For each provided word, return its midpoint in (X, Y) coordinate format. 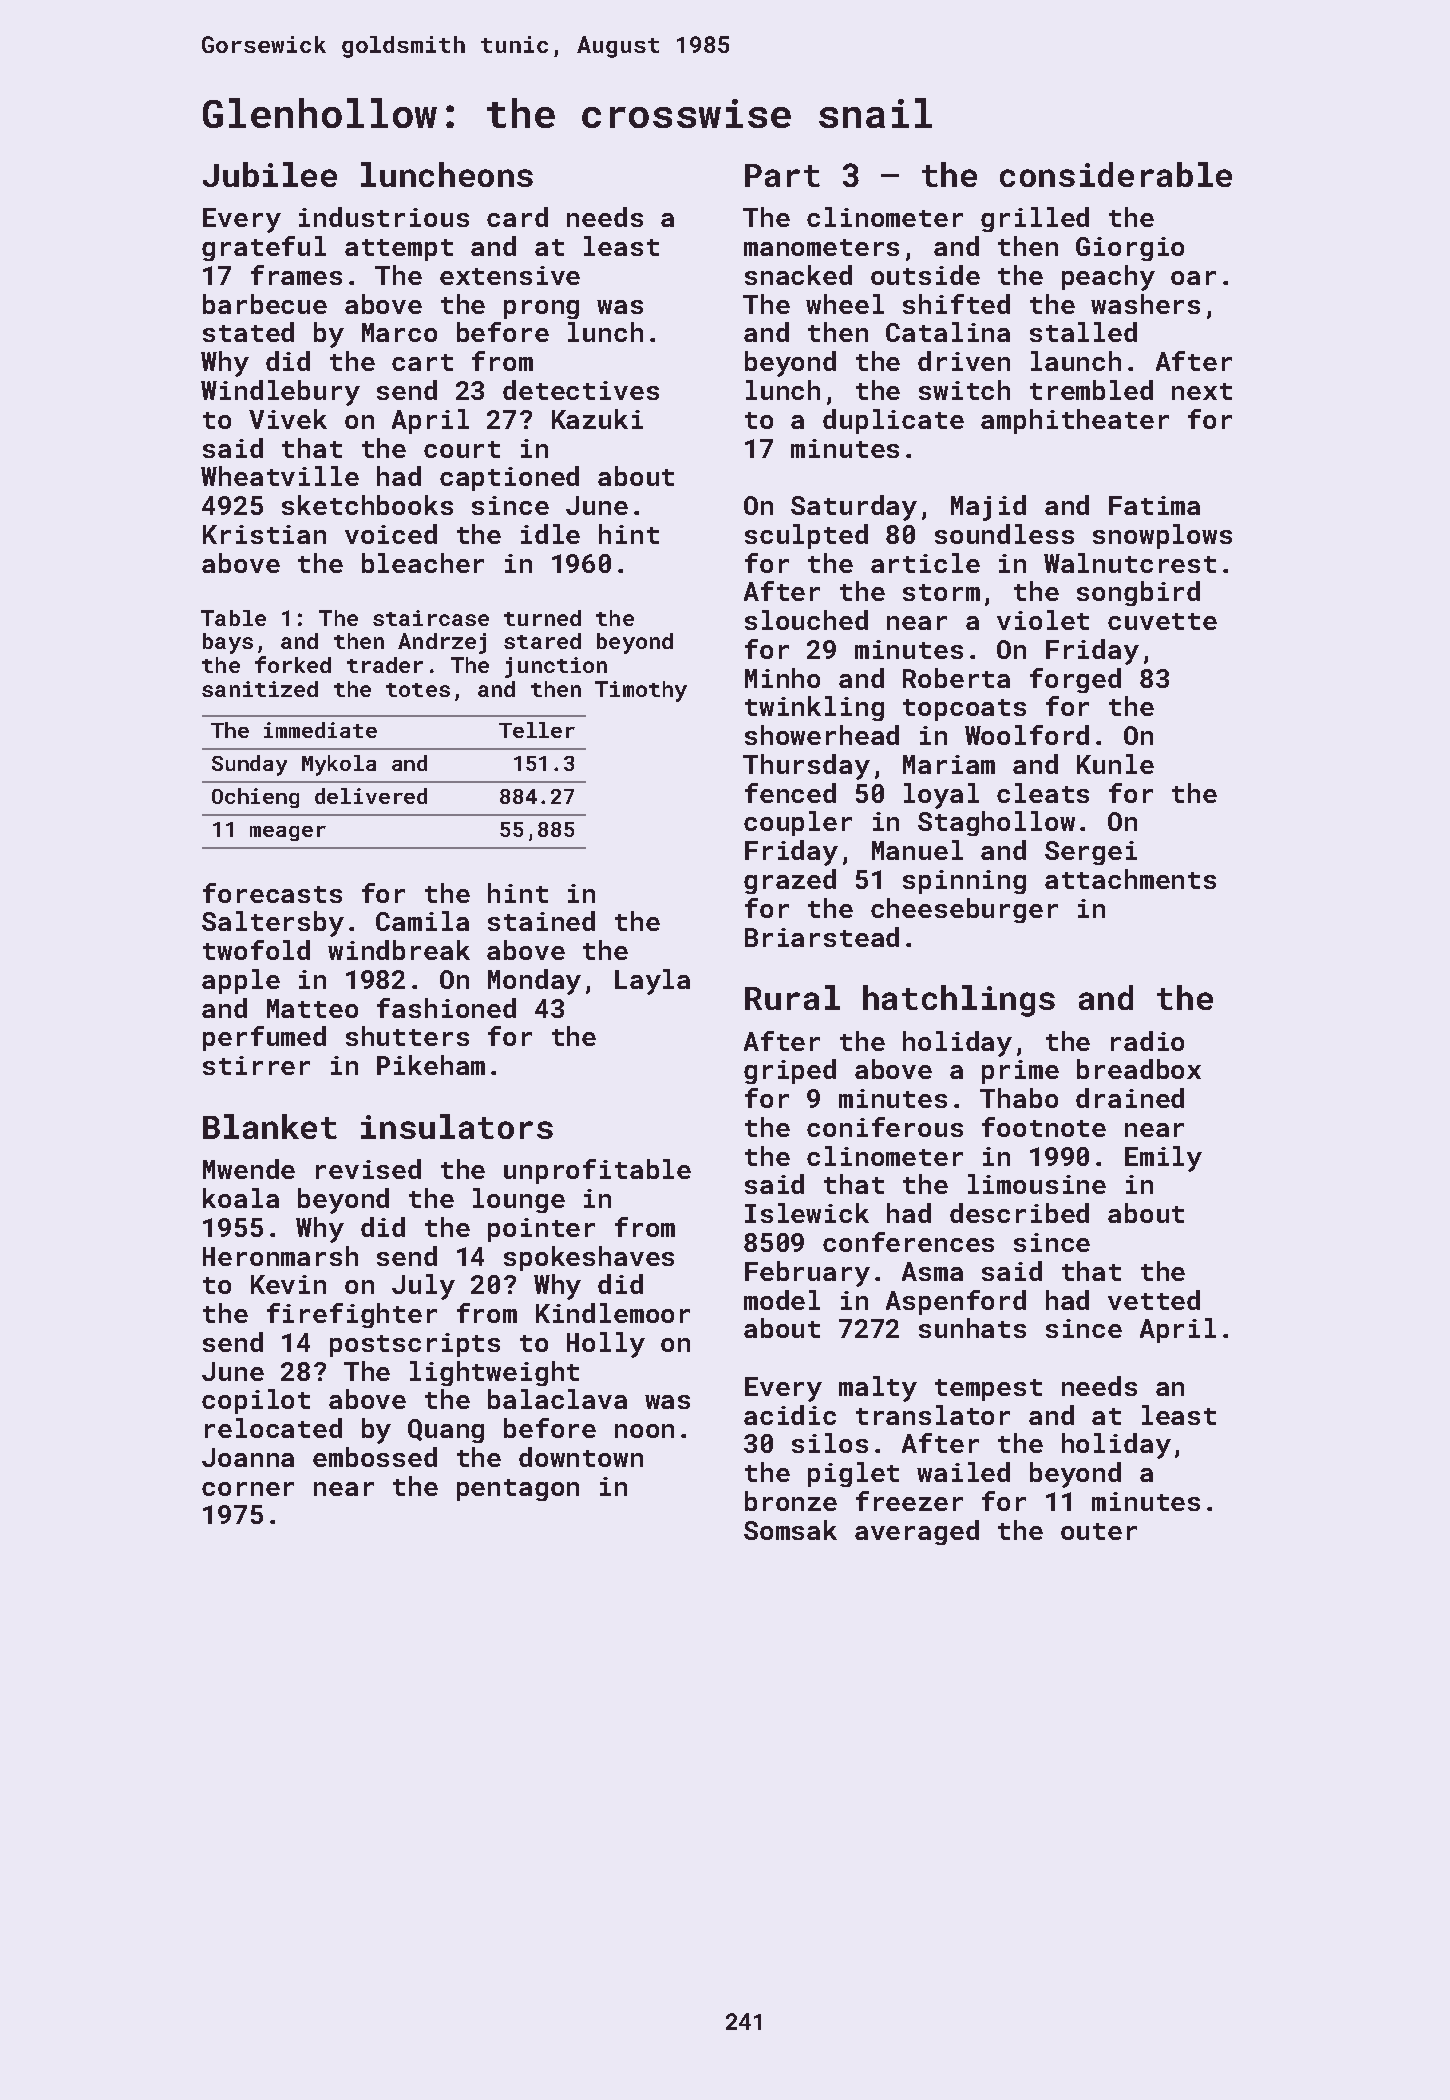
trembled (1091, 390)
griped (790, 1071)
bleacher (423, 563)
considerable (1116, 174)
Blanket (270, 1126)
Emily (1163, 1159)
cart (422, 362)
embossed (375, 1457)
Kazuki (597, 419)
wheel (845, 304)
